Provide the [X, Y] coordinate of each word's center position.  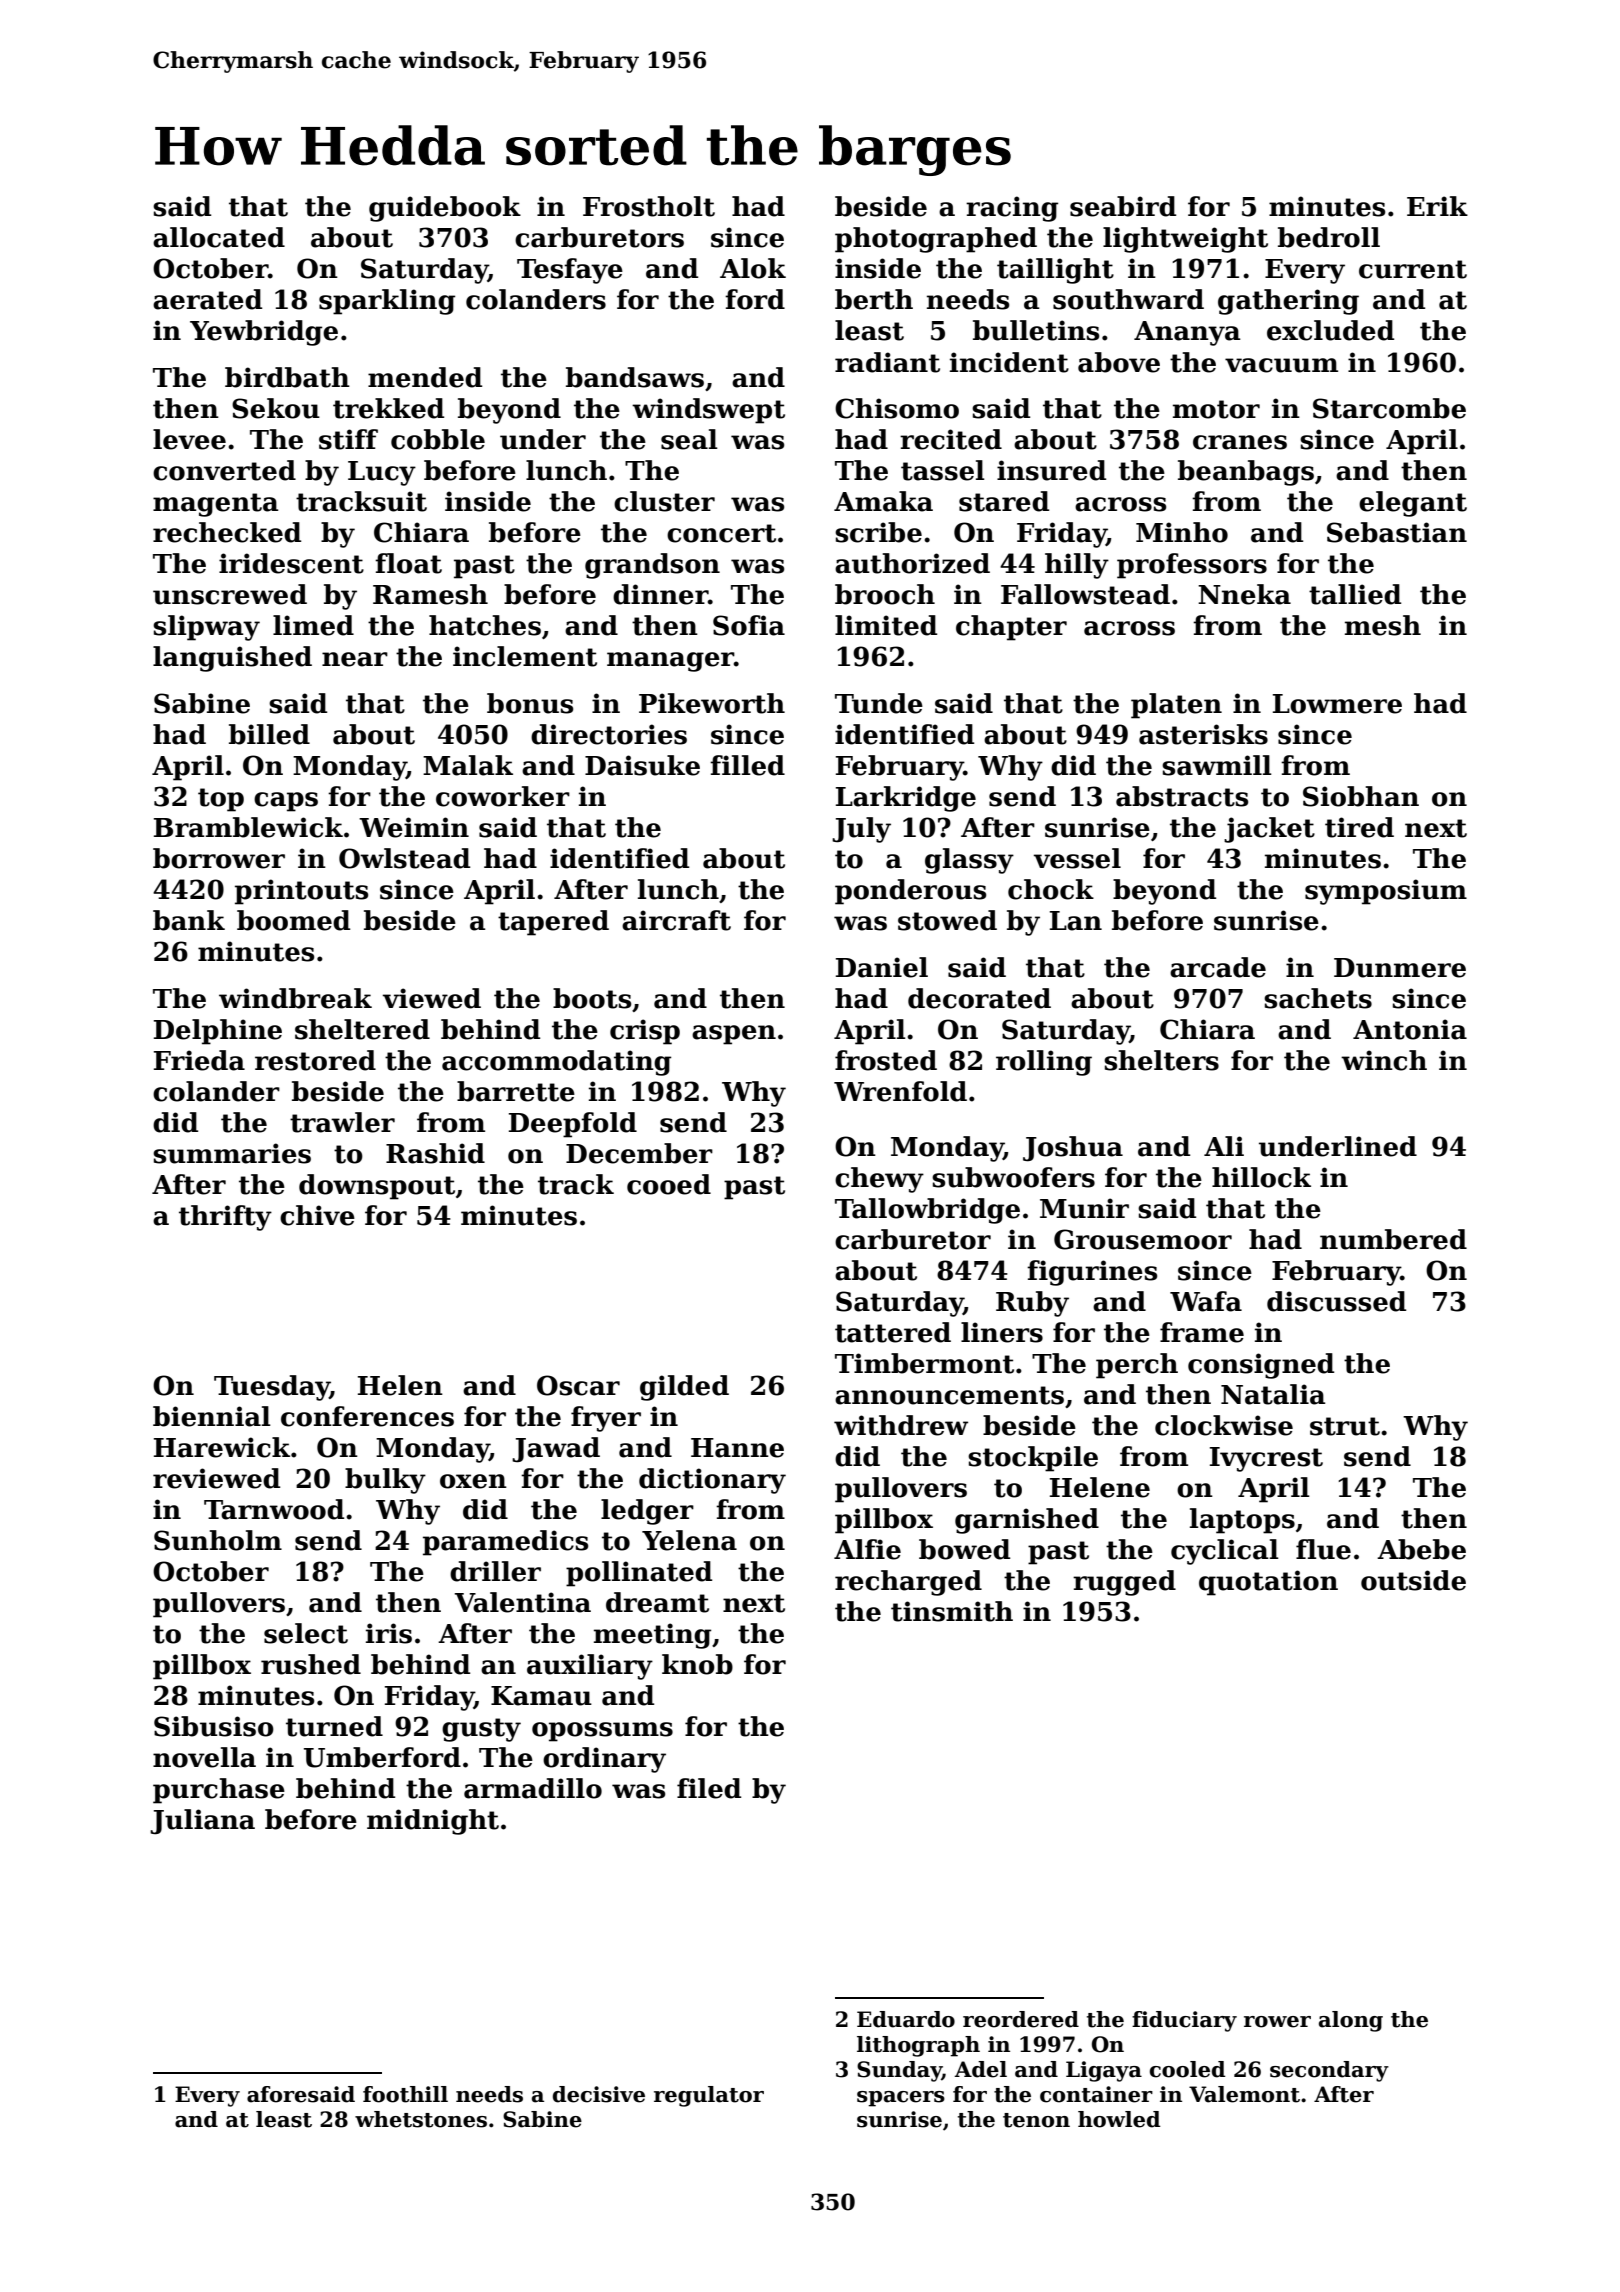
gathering [1288, 302]
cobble [438, 439]
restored [315, 1060]
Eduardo [906, 2019]
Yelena [689, 1540]
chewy [879, 1180]
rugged [1124, 1583]
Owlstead [404, 858]
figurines [1092, 1273]
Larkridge [906, 799]
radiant [887, 362]
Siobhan [1361, 796]
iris [389, 1633]
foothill [405, 2094]
